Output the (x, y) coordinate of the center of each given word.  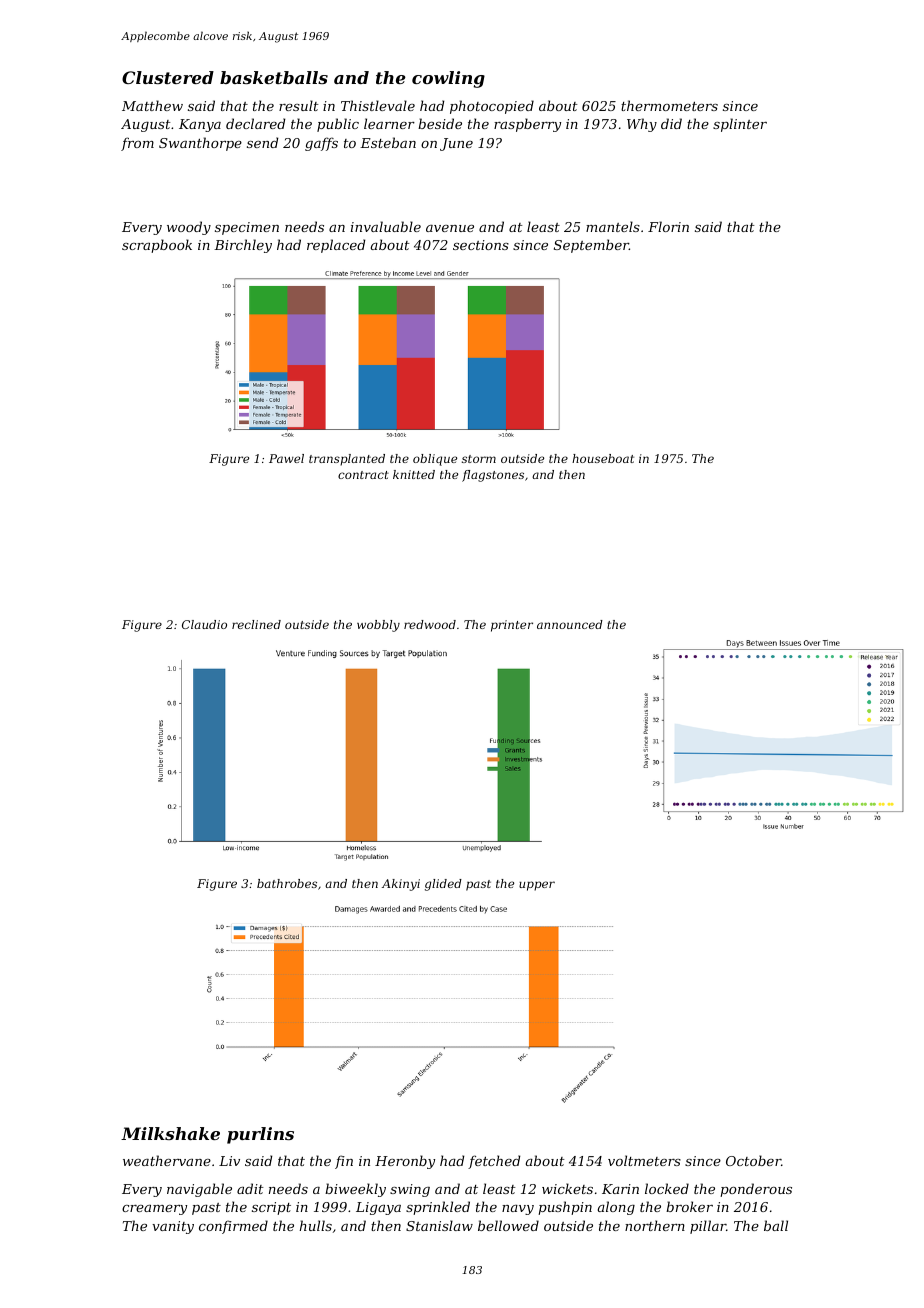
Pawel (286, 458)
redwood (430, 624)
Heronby (405, 1162)
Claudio (204, 624)
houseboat (603, 458)
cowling (448, 79)
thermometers (669, 105)
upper (537, 886)
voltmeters (644, 1160)
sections (481, 245)
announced (570, 624)
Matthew (152, 105)
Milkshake (170, 1133)
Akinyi (401, 885)
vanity (173, 1227)
